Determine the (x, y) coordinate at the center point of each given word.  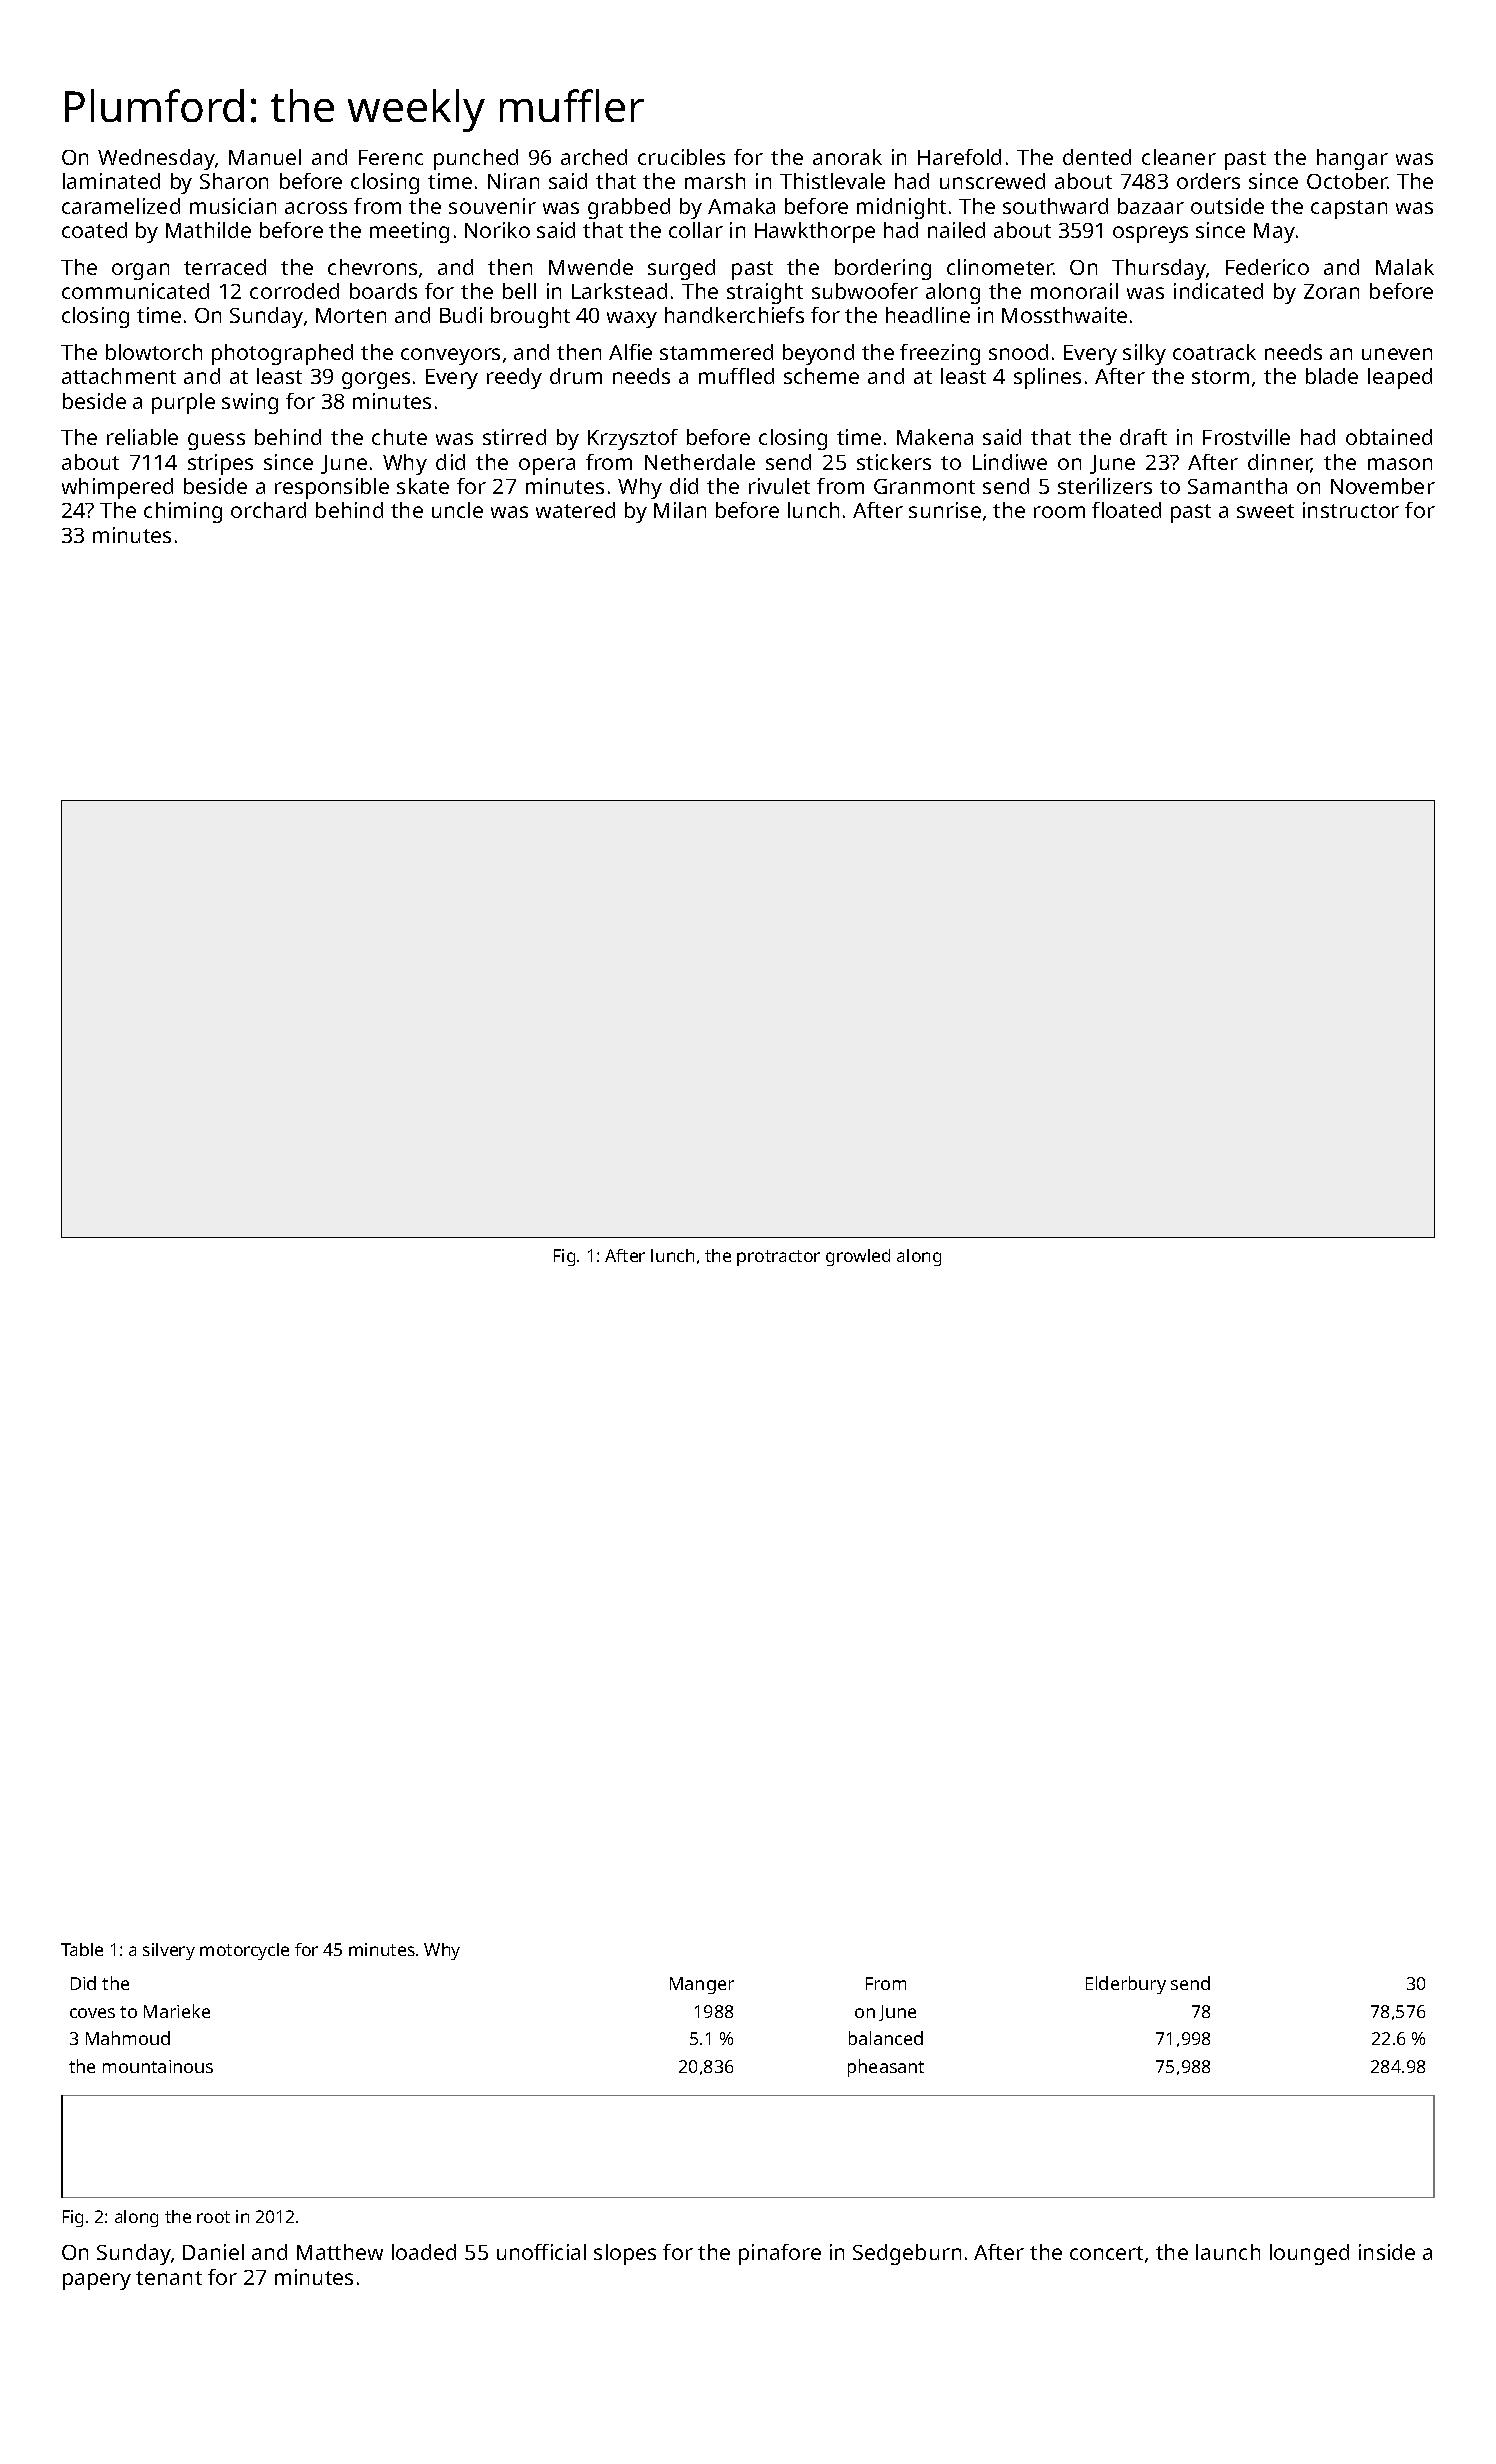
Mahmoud (128, 2038)
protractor (778, 1258)
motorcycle (244, 1951)
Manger (702, 1985)
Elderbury (1126, 1985)
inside (1387, 2252)
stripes (220, 464)
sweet (1265, 511)
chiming (183, 512)
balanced (886, 2038)
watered (575, 510)
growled (858, 1257)
